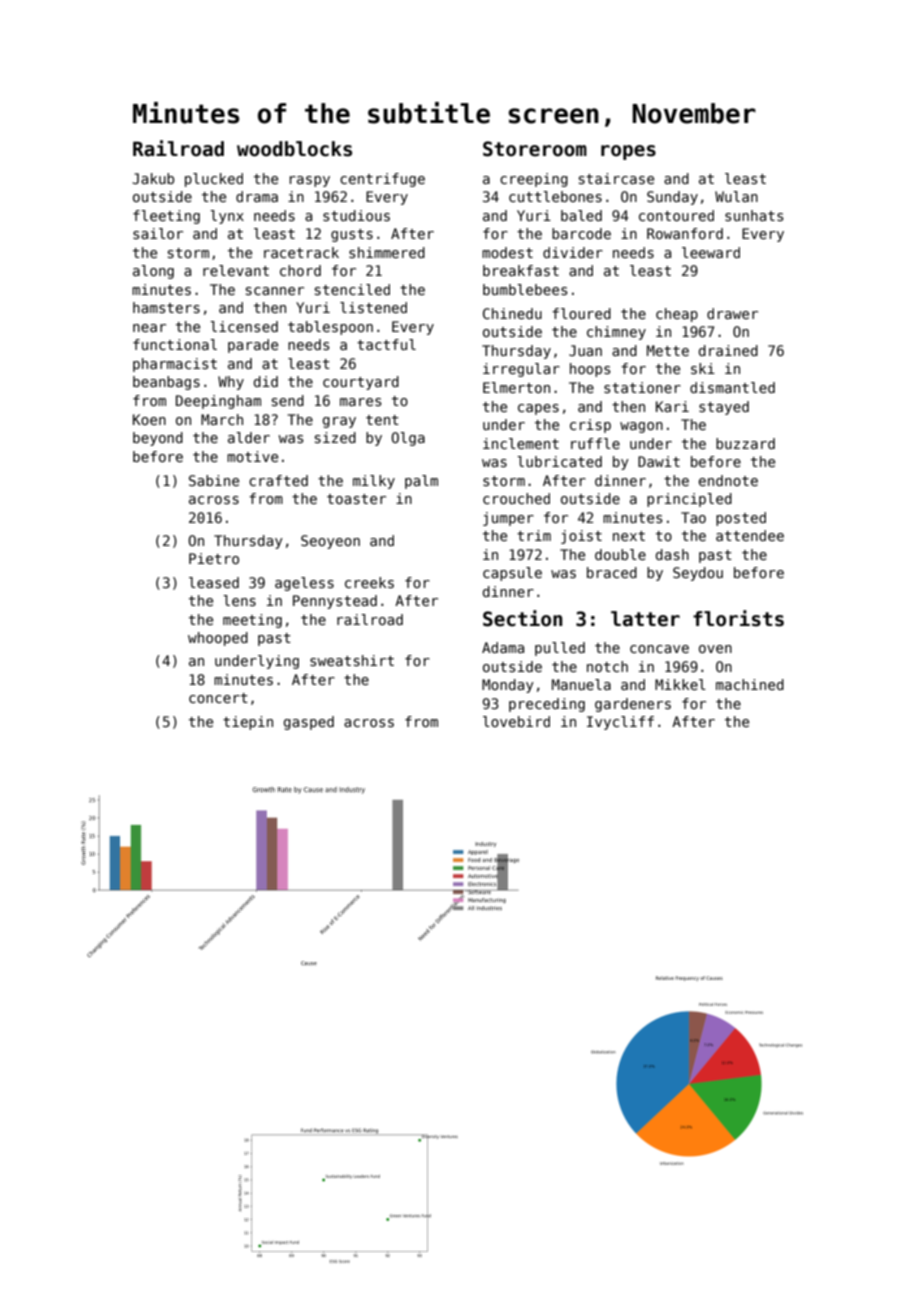  Describe the element at coordinates (645, 619) in the screenshot. I see `latter` at that location.
